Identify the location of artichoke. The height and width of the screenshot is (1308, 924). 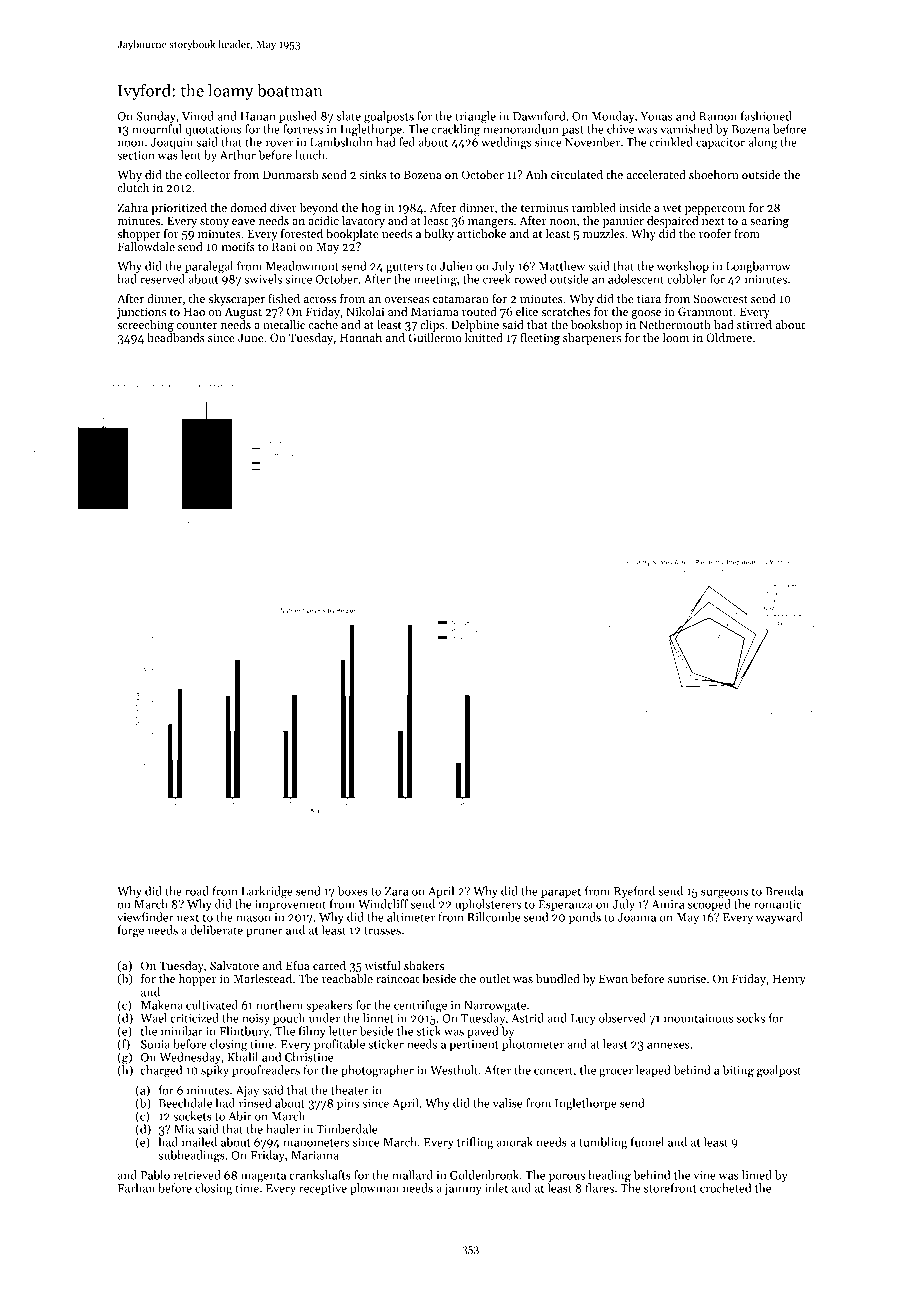
(481, 233).
